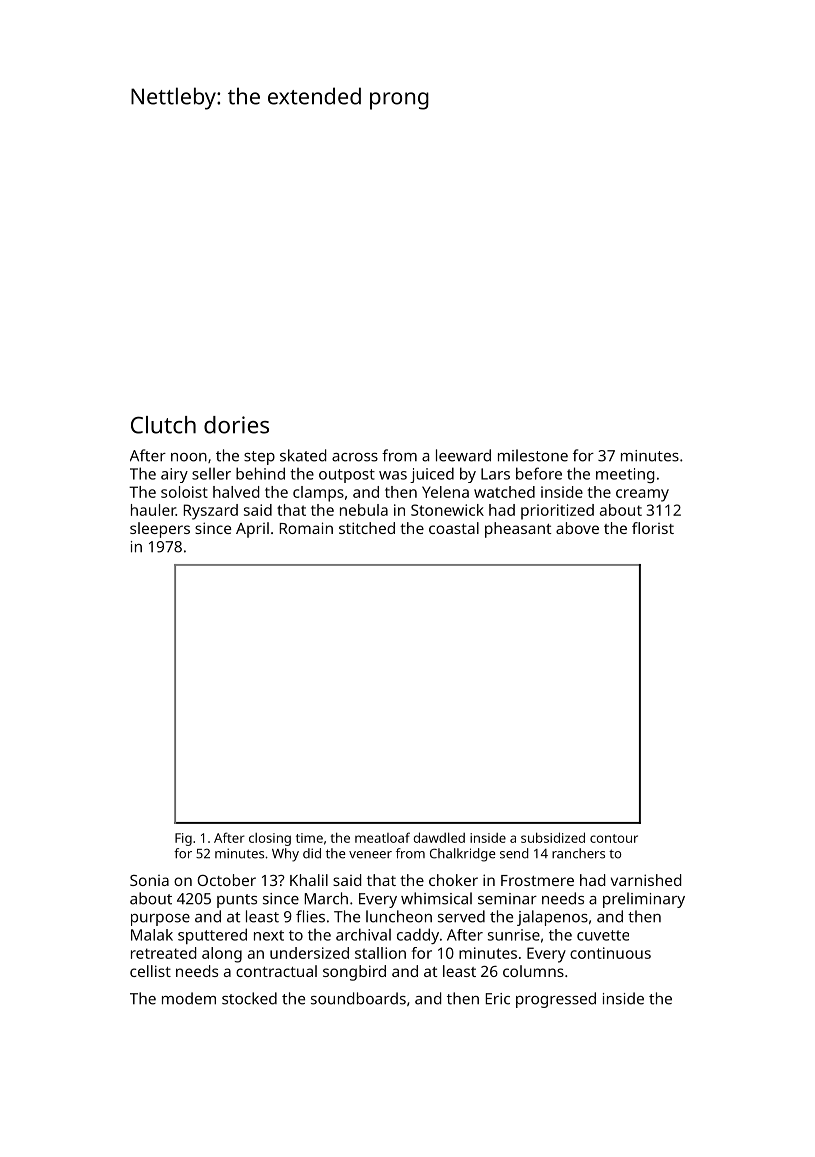  I want to click on along, so click(222, 955).
